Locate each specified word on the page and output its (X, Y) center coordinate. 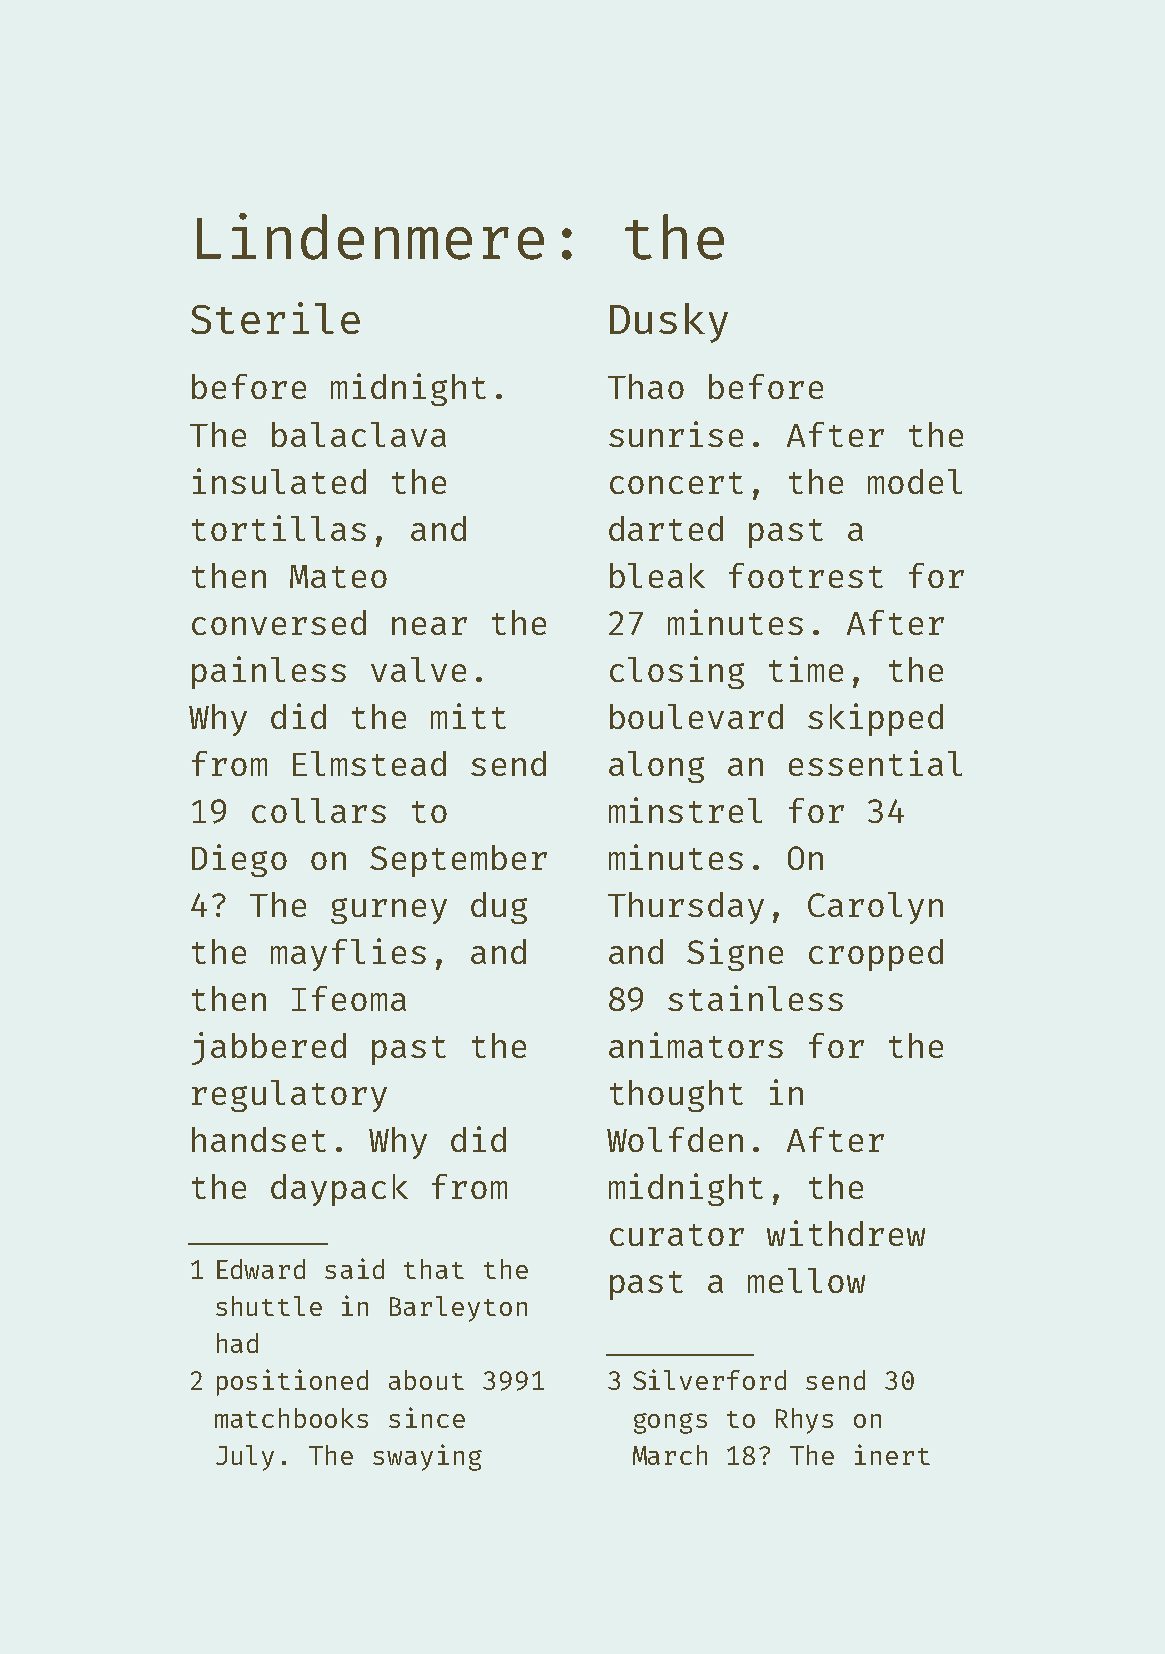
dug (499, 908)
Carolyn (875, 908)
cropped (876, 955)
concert (676, 483)
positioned (292, 1382)
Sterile (275, 318)
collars (319, 810)
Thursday (686, 908)
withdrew (846, 1233)
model (915, 481)
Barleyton (458, 1309)
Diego (239, 860)
